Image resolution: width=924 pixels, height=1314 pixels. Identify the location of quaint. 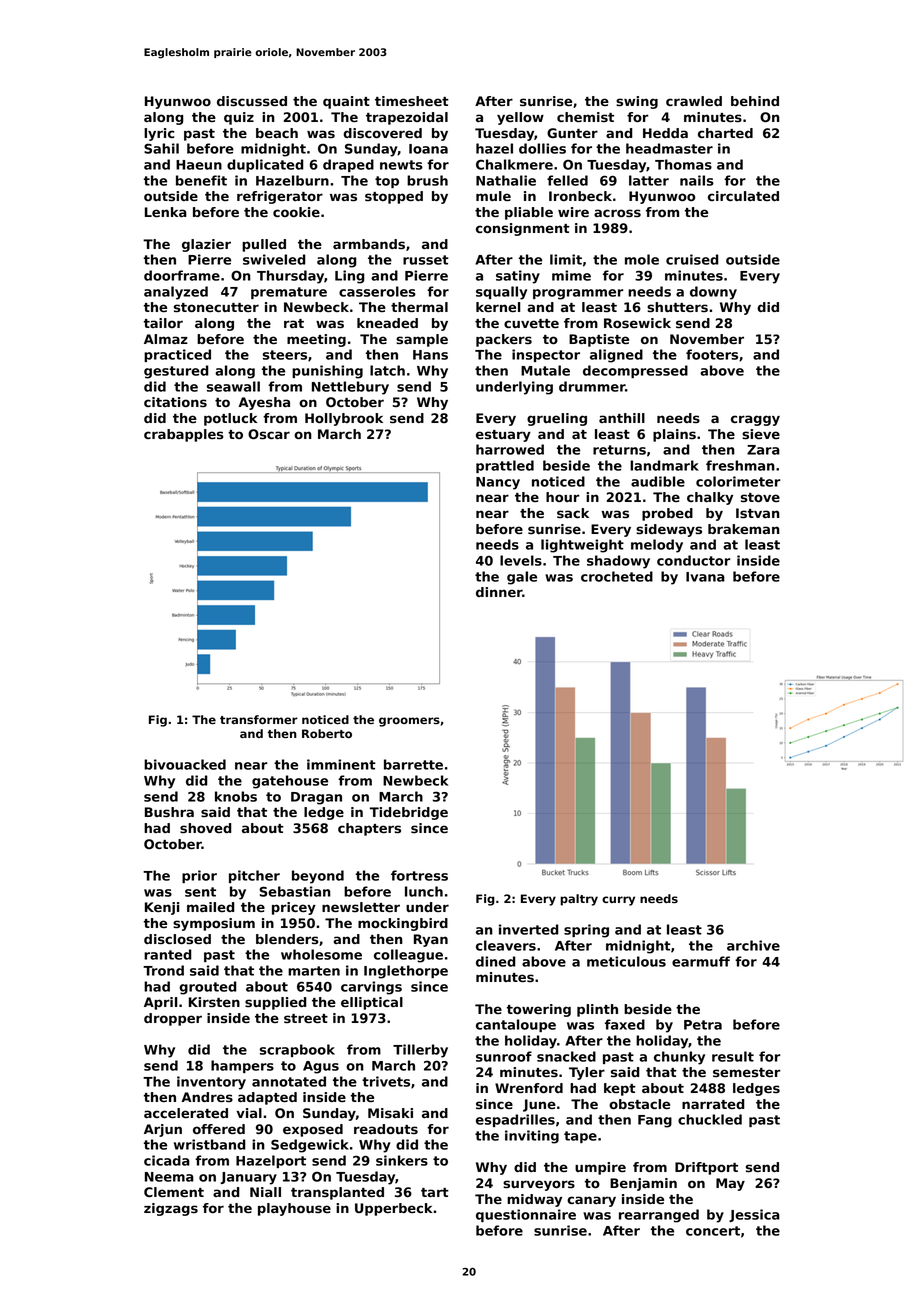
(346, 102).
